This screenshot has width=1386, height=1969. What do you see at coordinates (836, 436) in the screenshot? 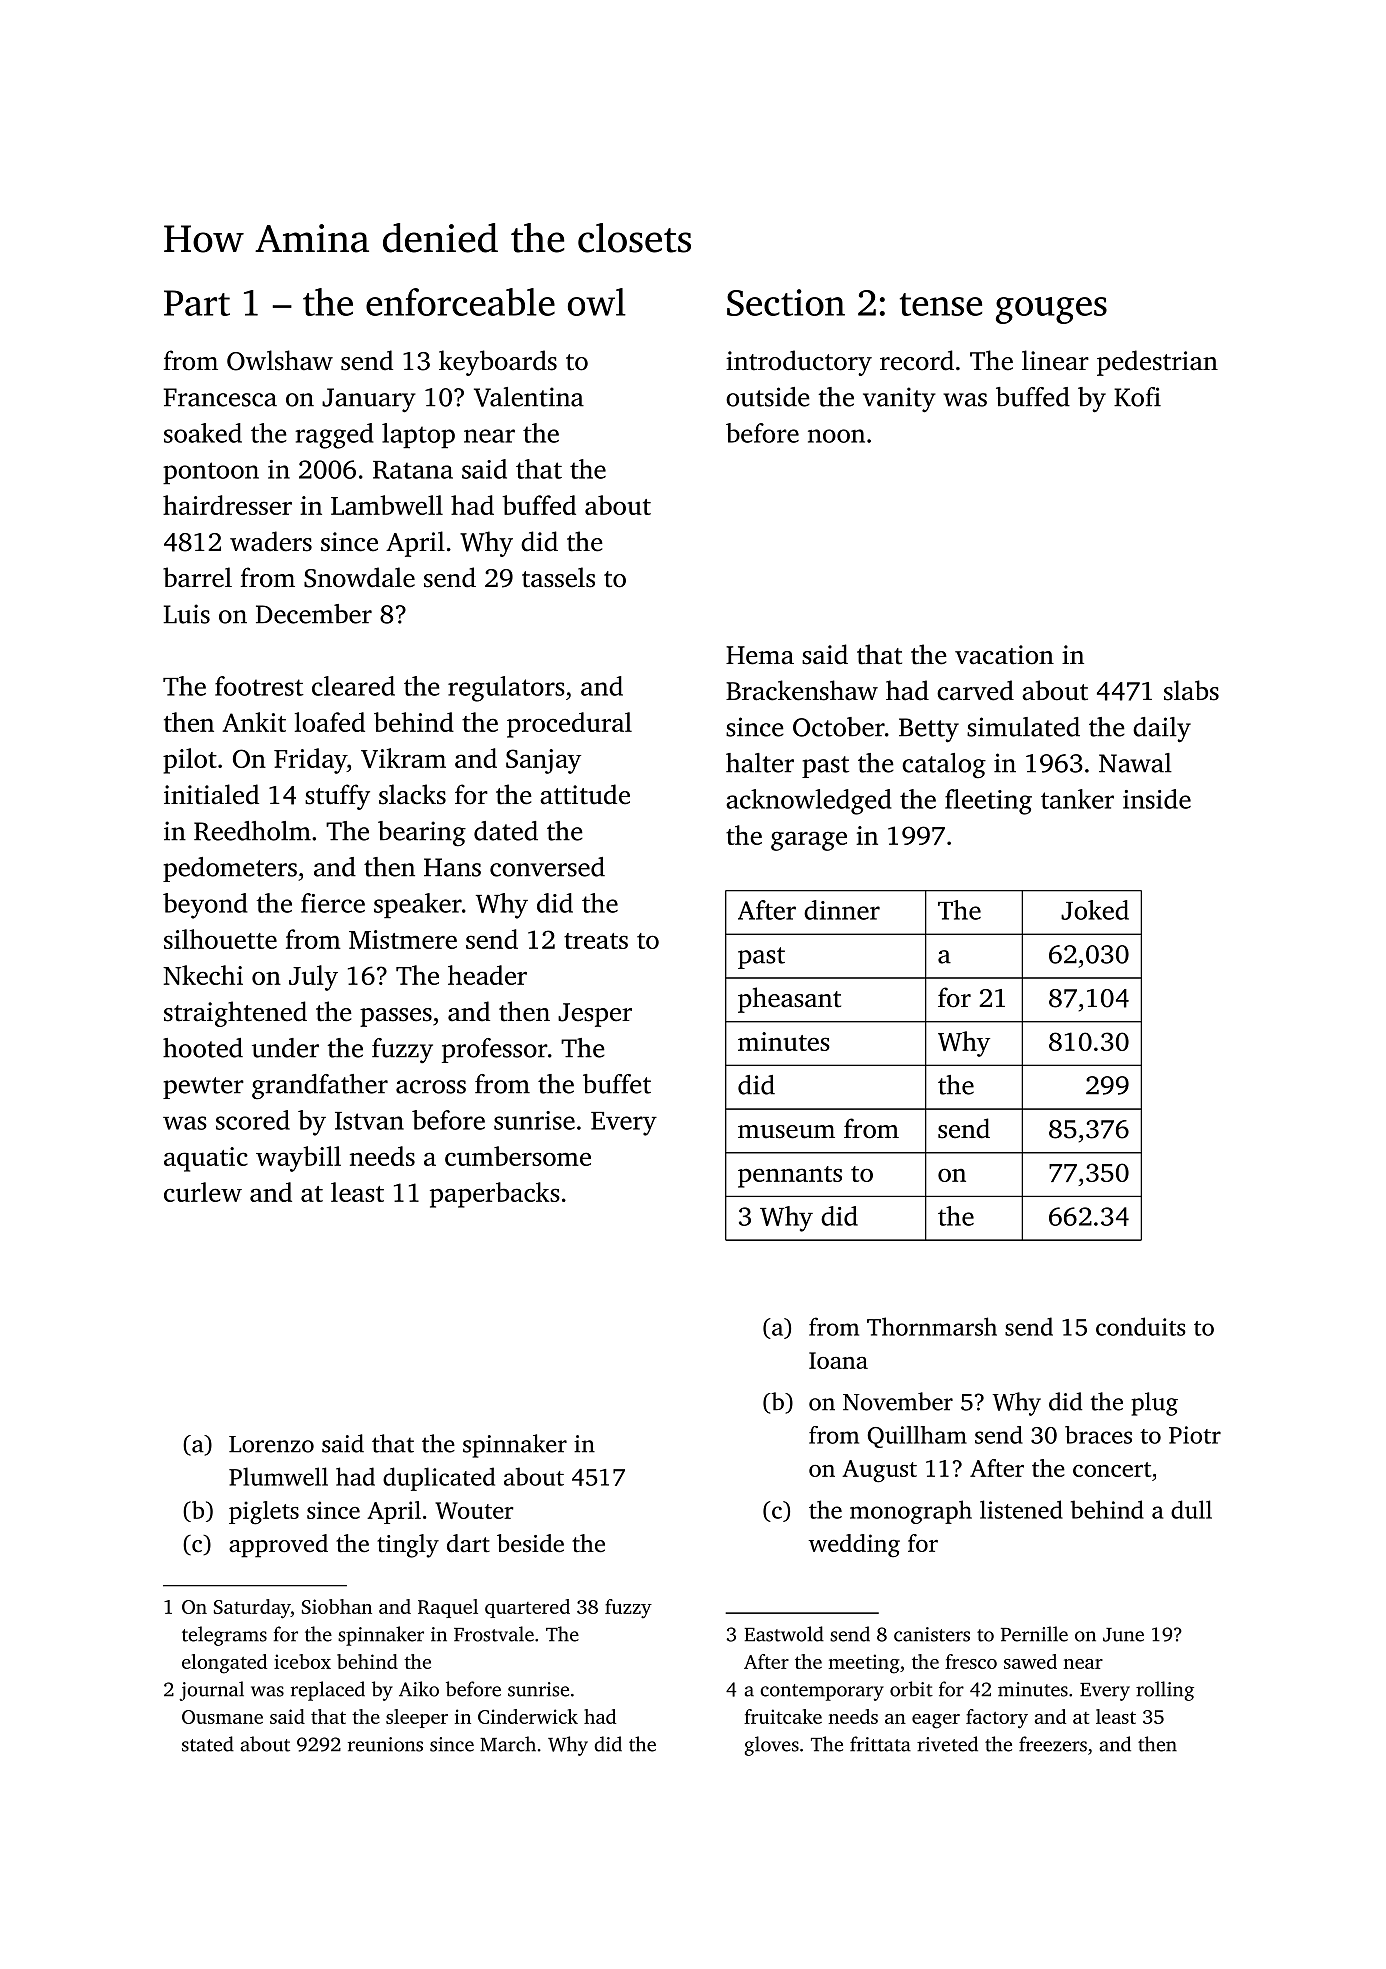
I see `noon` at bounding box center [836, 436].
